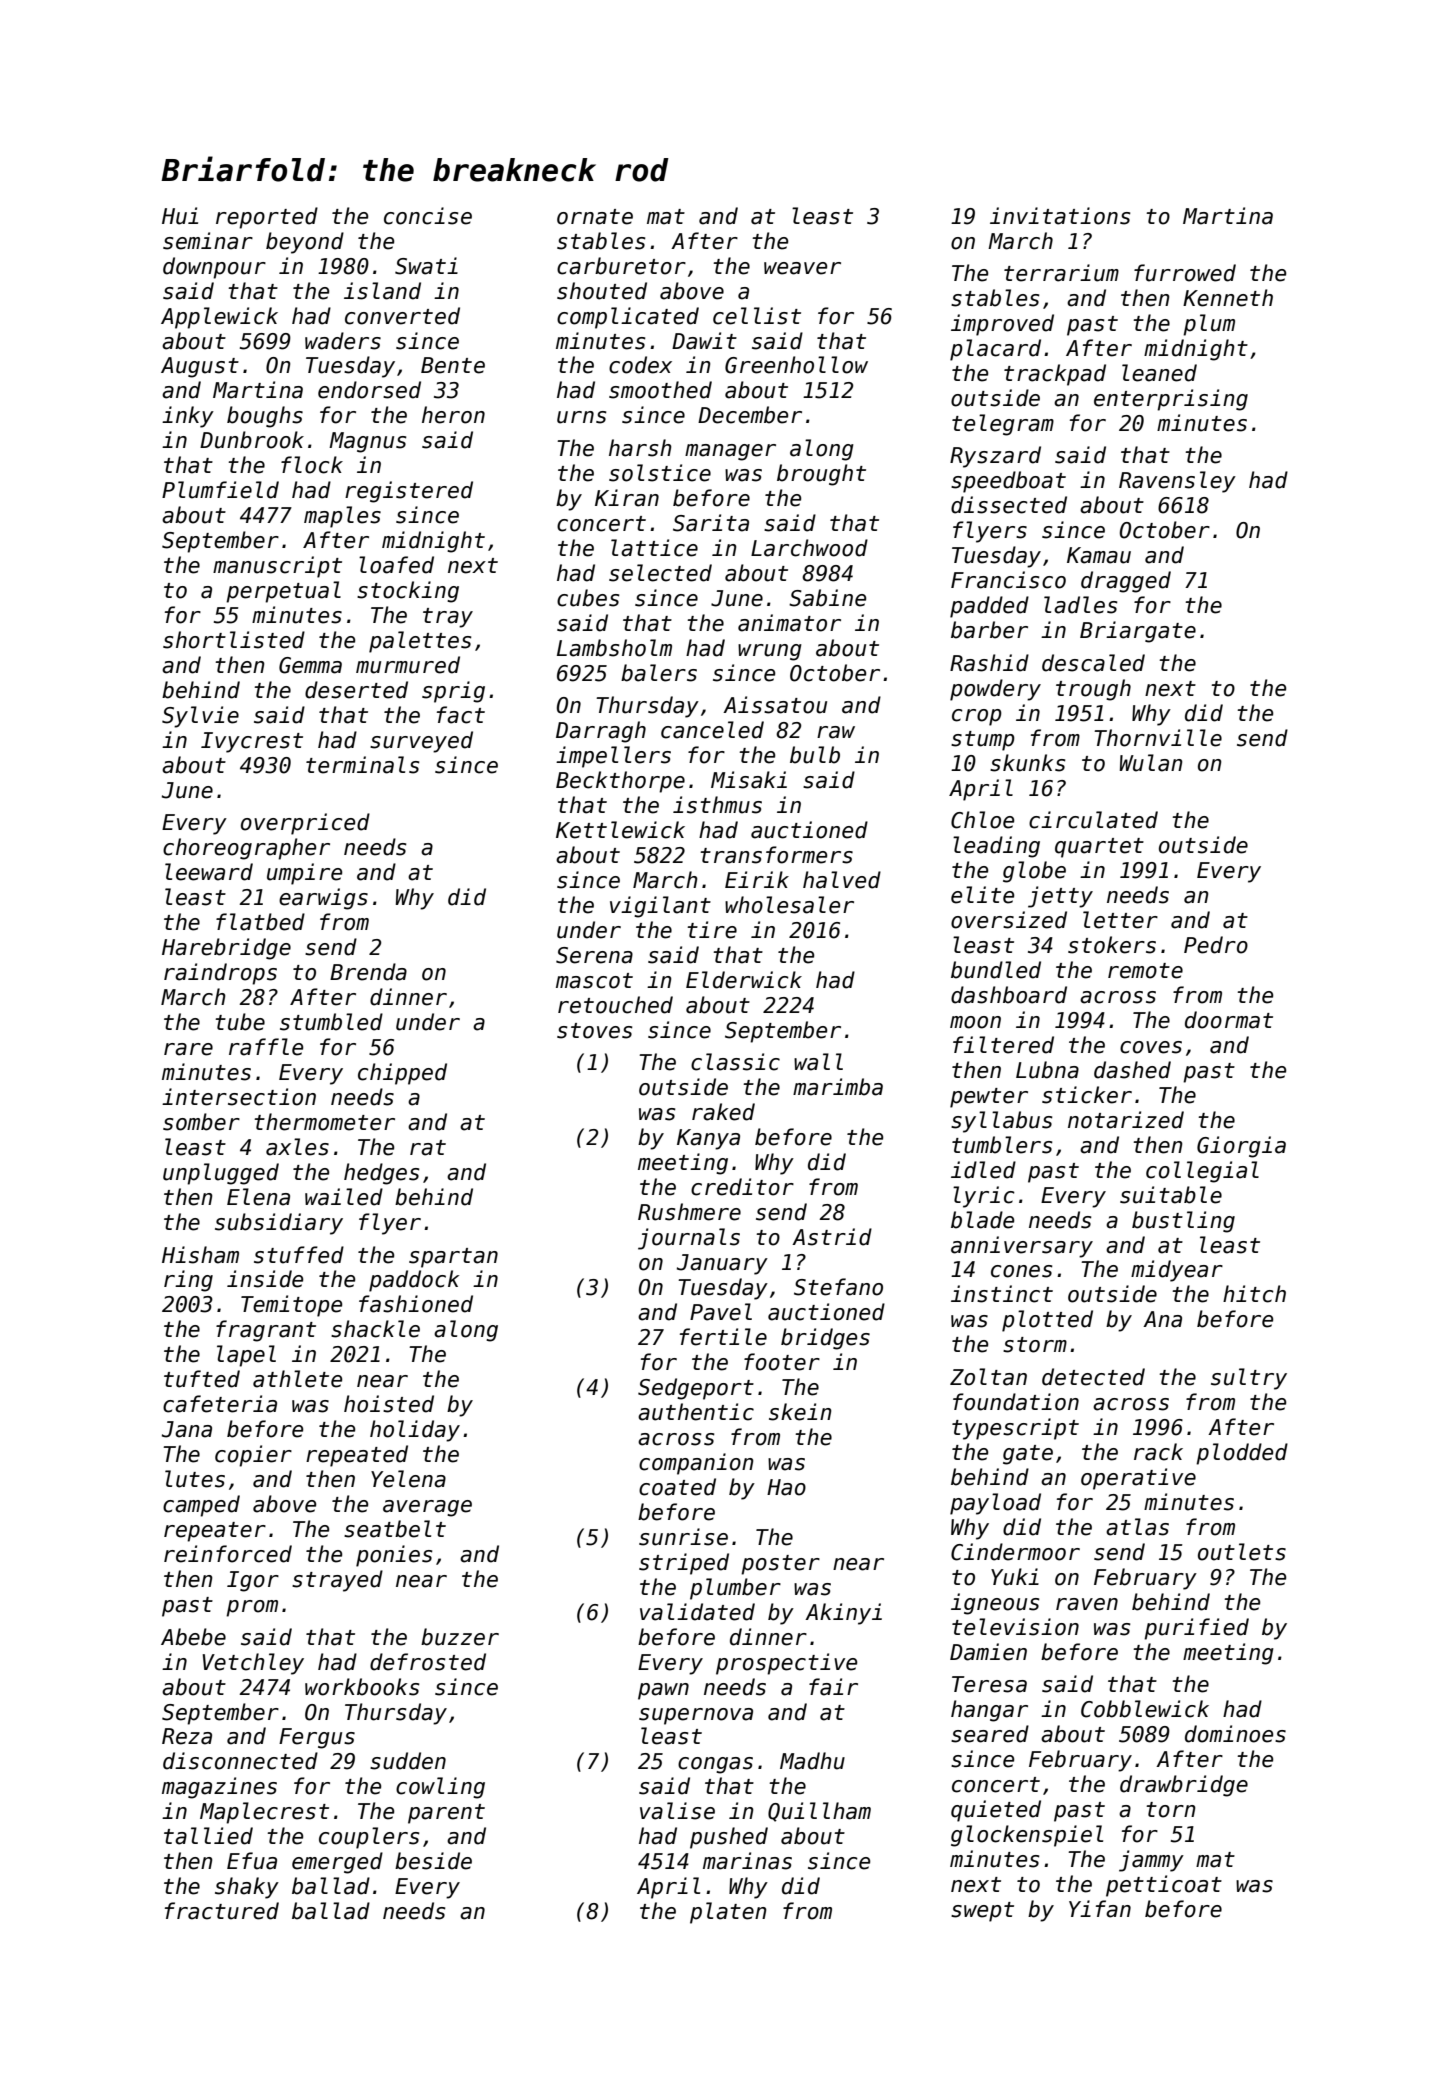 The width and height of the document is (1450, 2100). Describe the element at coordinates (1177, 1271) in the document. I see `midyear` at that location.
